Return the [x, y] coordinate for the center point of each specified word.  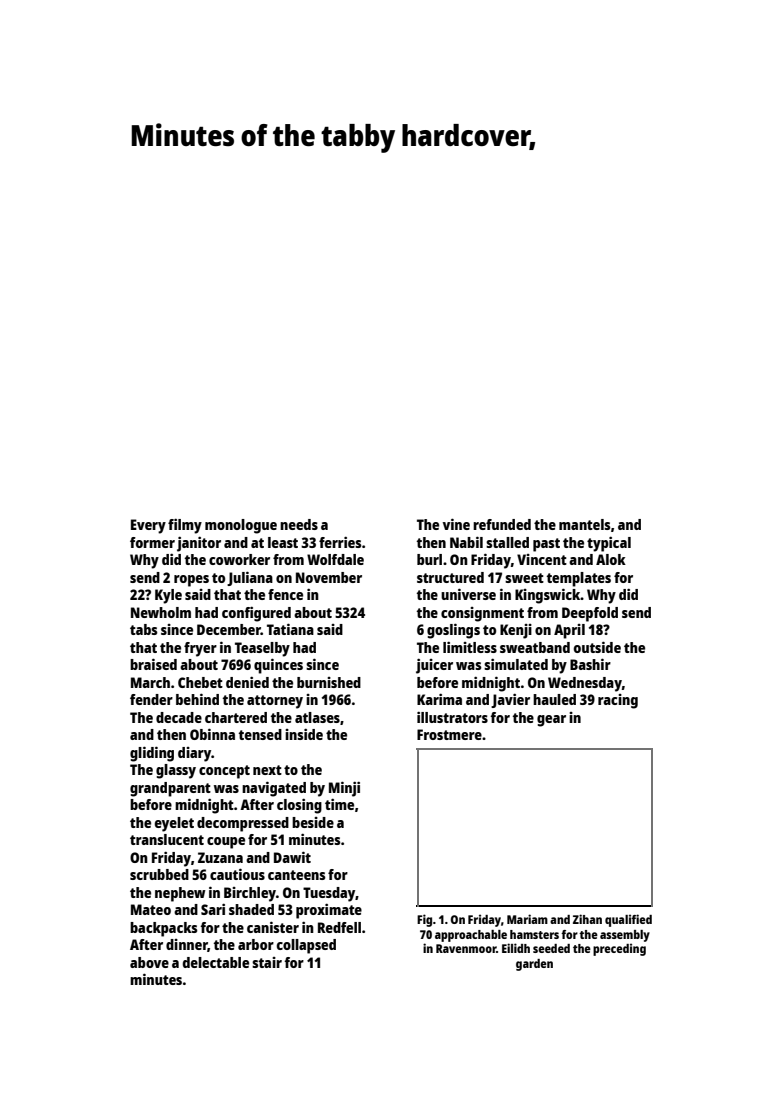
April [569, 631]
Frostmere [449, 734]
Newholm [161, 612]
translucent [167, 839]
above [149, 962]
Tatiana [290, 629]
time [339, 804]
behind [197, 699]
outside [597, 647]
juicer [434, 666]
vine [456, 524]
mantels [585, 524]
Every [148, 526]
